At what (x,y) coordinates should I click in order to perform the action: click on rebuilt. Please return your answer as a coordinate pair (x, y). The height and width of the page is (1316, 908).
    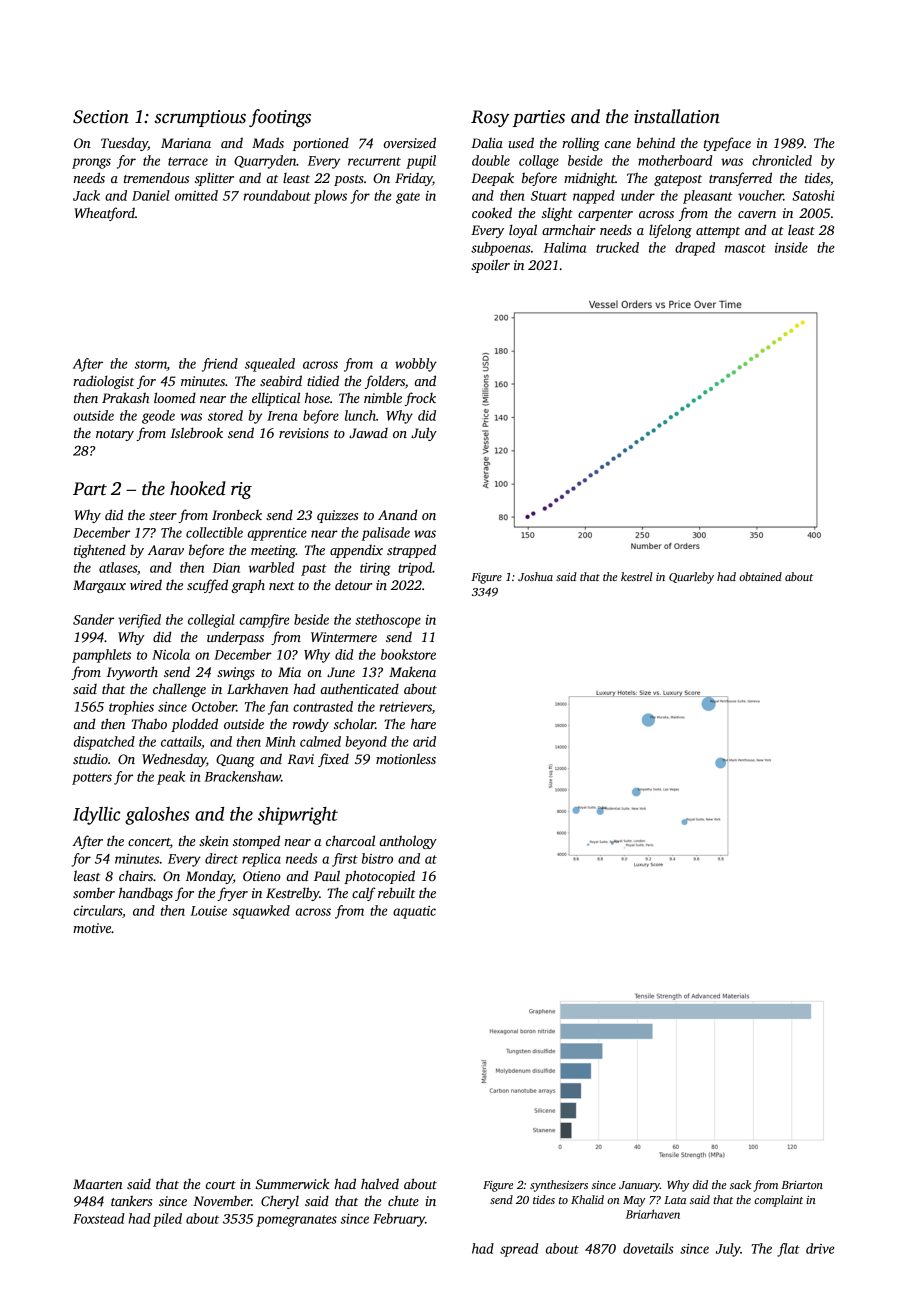
    Looking at the image, I should click on (396, 892).
